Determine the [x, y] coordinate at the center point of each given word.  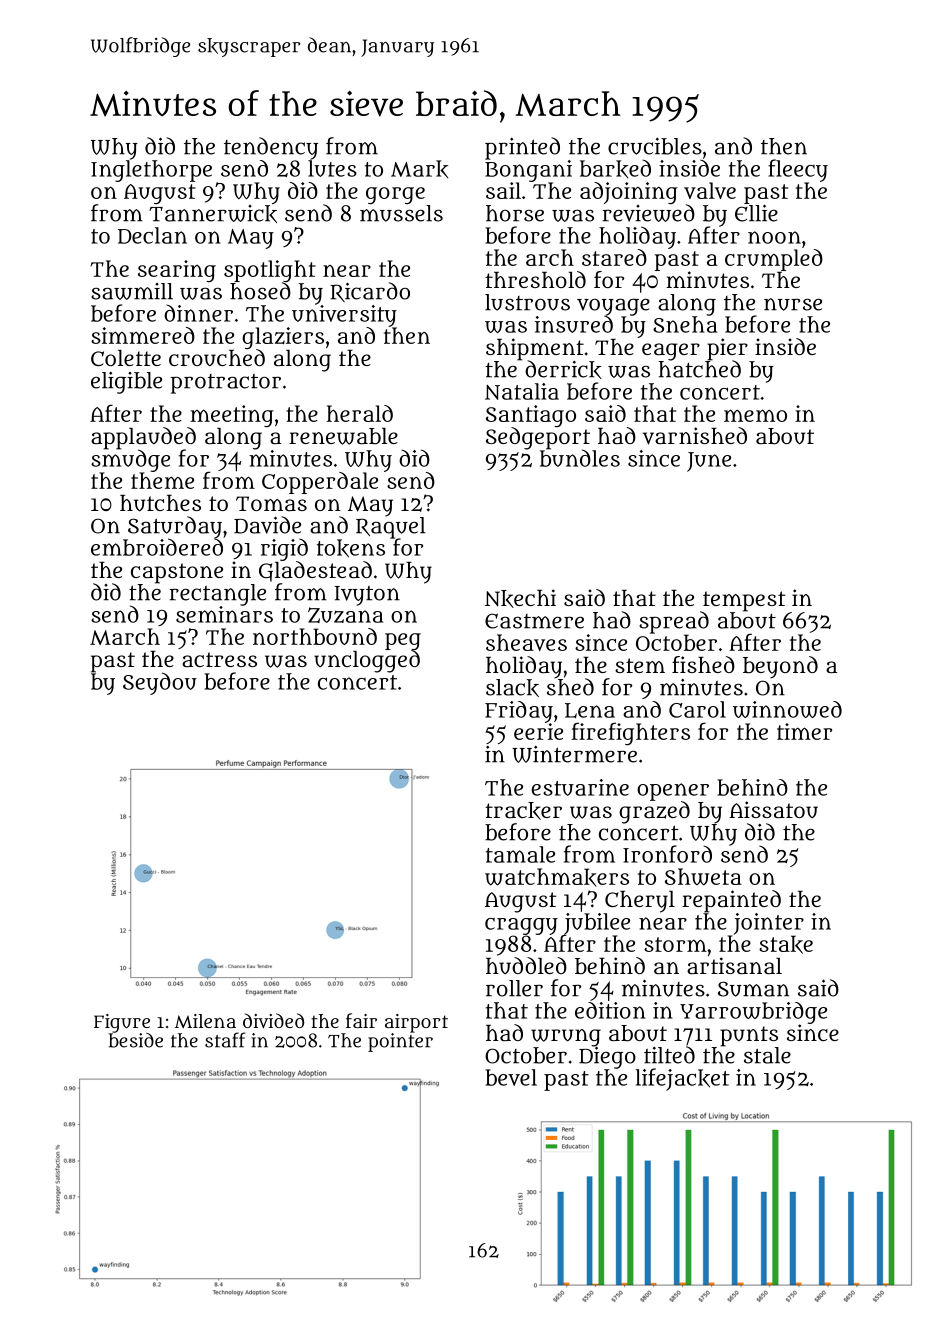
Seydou [160, 683]
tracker [523, 811]
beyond [780, 667]
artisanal [734, 965]
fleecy [798, 170]
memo [755, 415]
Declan [152, 235]
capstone [177, 573]
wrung [566, 1037]
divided [273, 1021]
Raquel [391, 528]
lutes [332, 168]
